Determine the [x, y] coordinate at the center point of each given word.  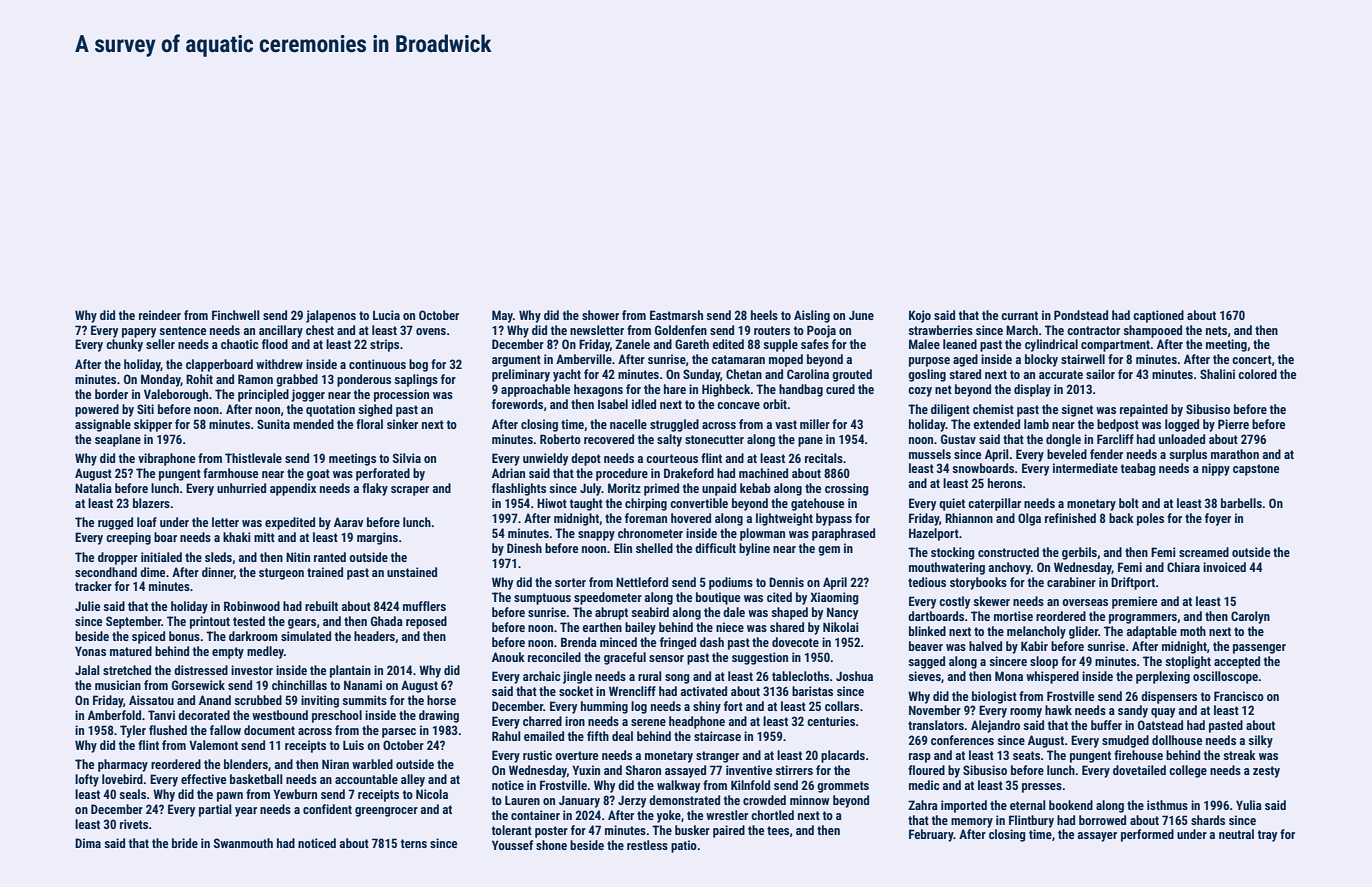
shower [600, 315]
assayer [1097, 837]
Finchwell [236, 315]
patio [684, 846]
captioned [1158, 316]
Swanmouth [243, 843]
